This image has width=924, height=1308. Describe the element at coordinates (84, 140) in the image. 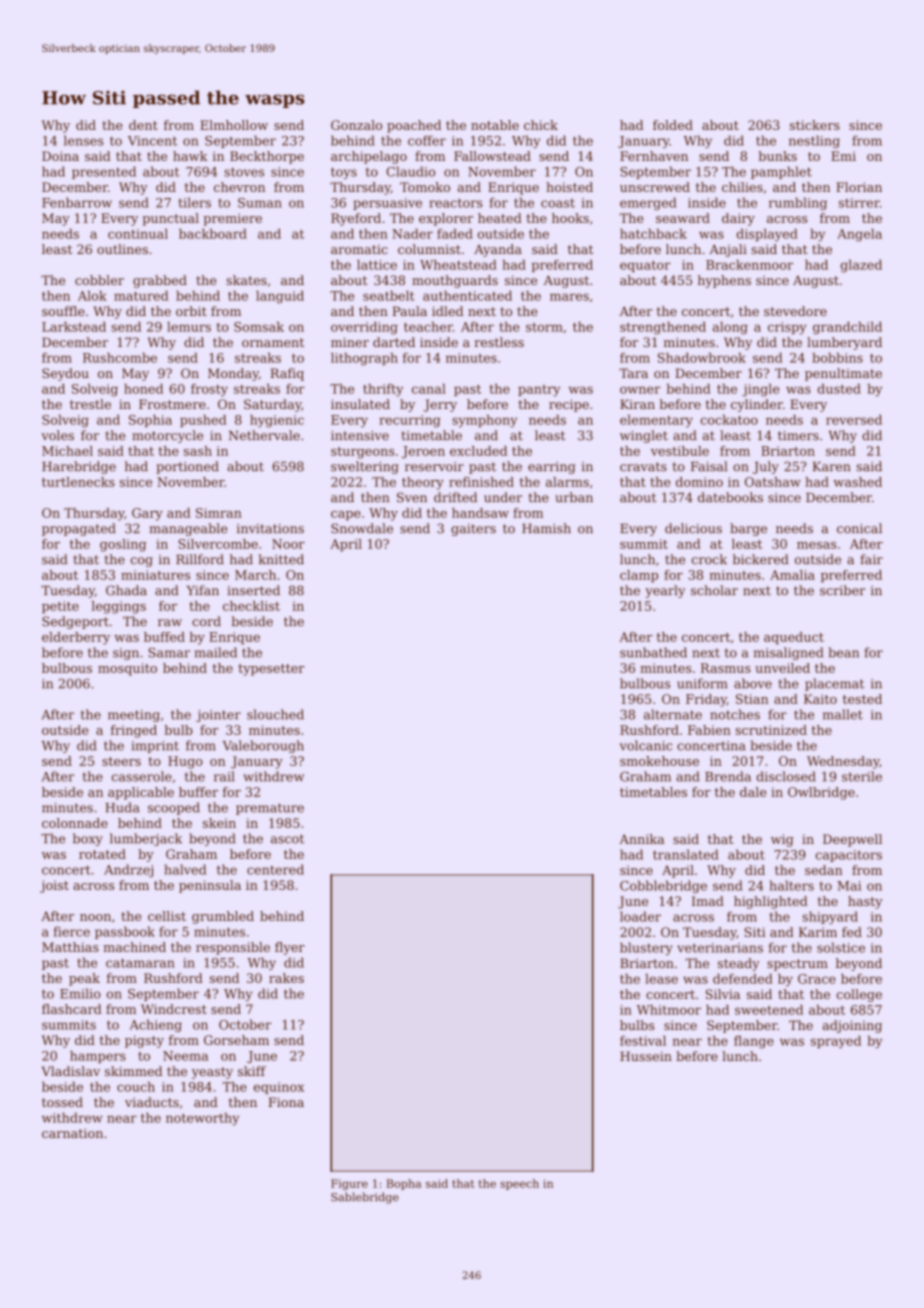

I see `lenses` at that location.
